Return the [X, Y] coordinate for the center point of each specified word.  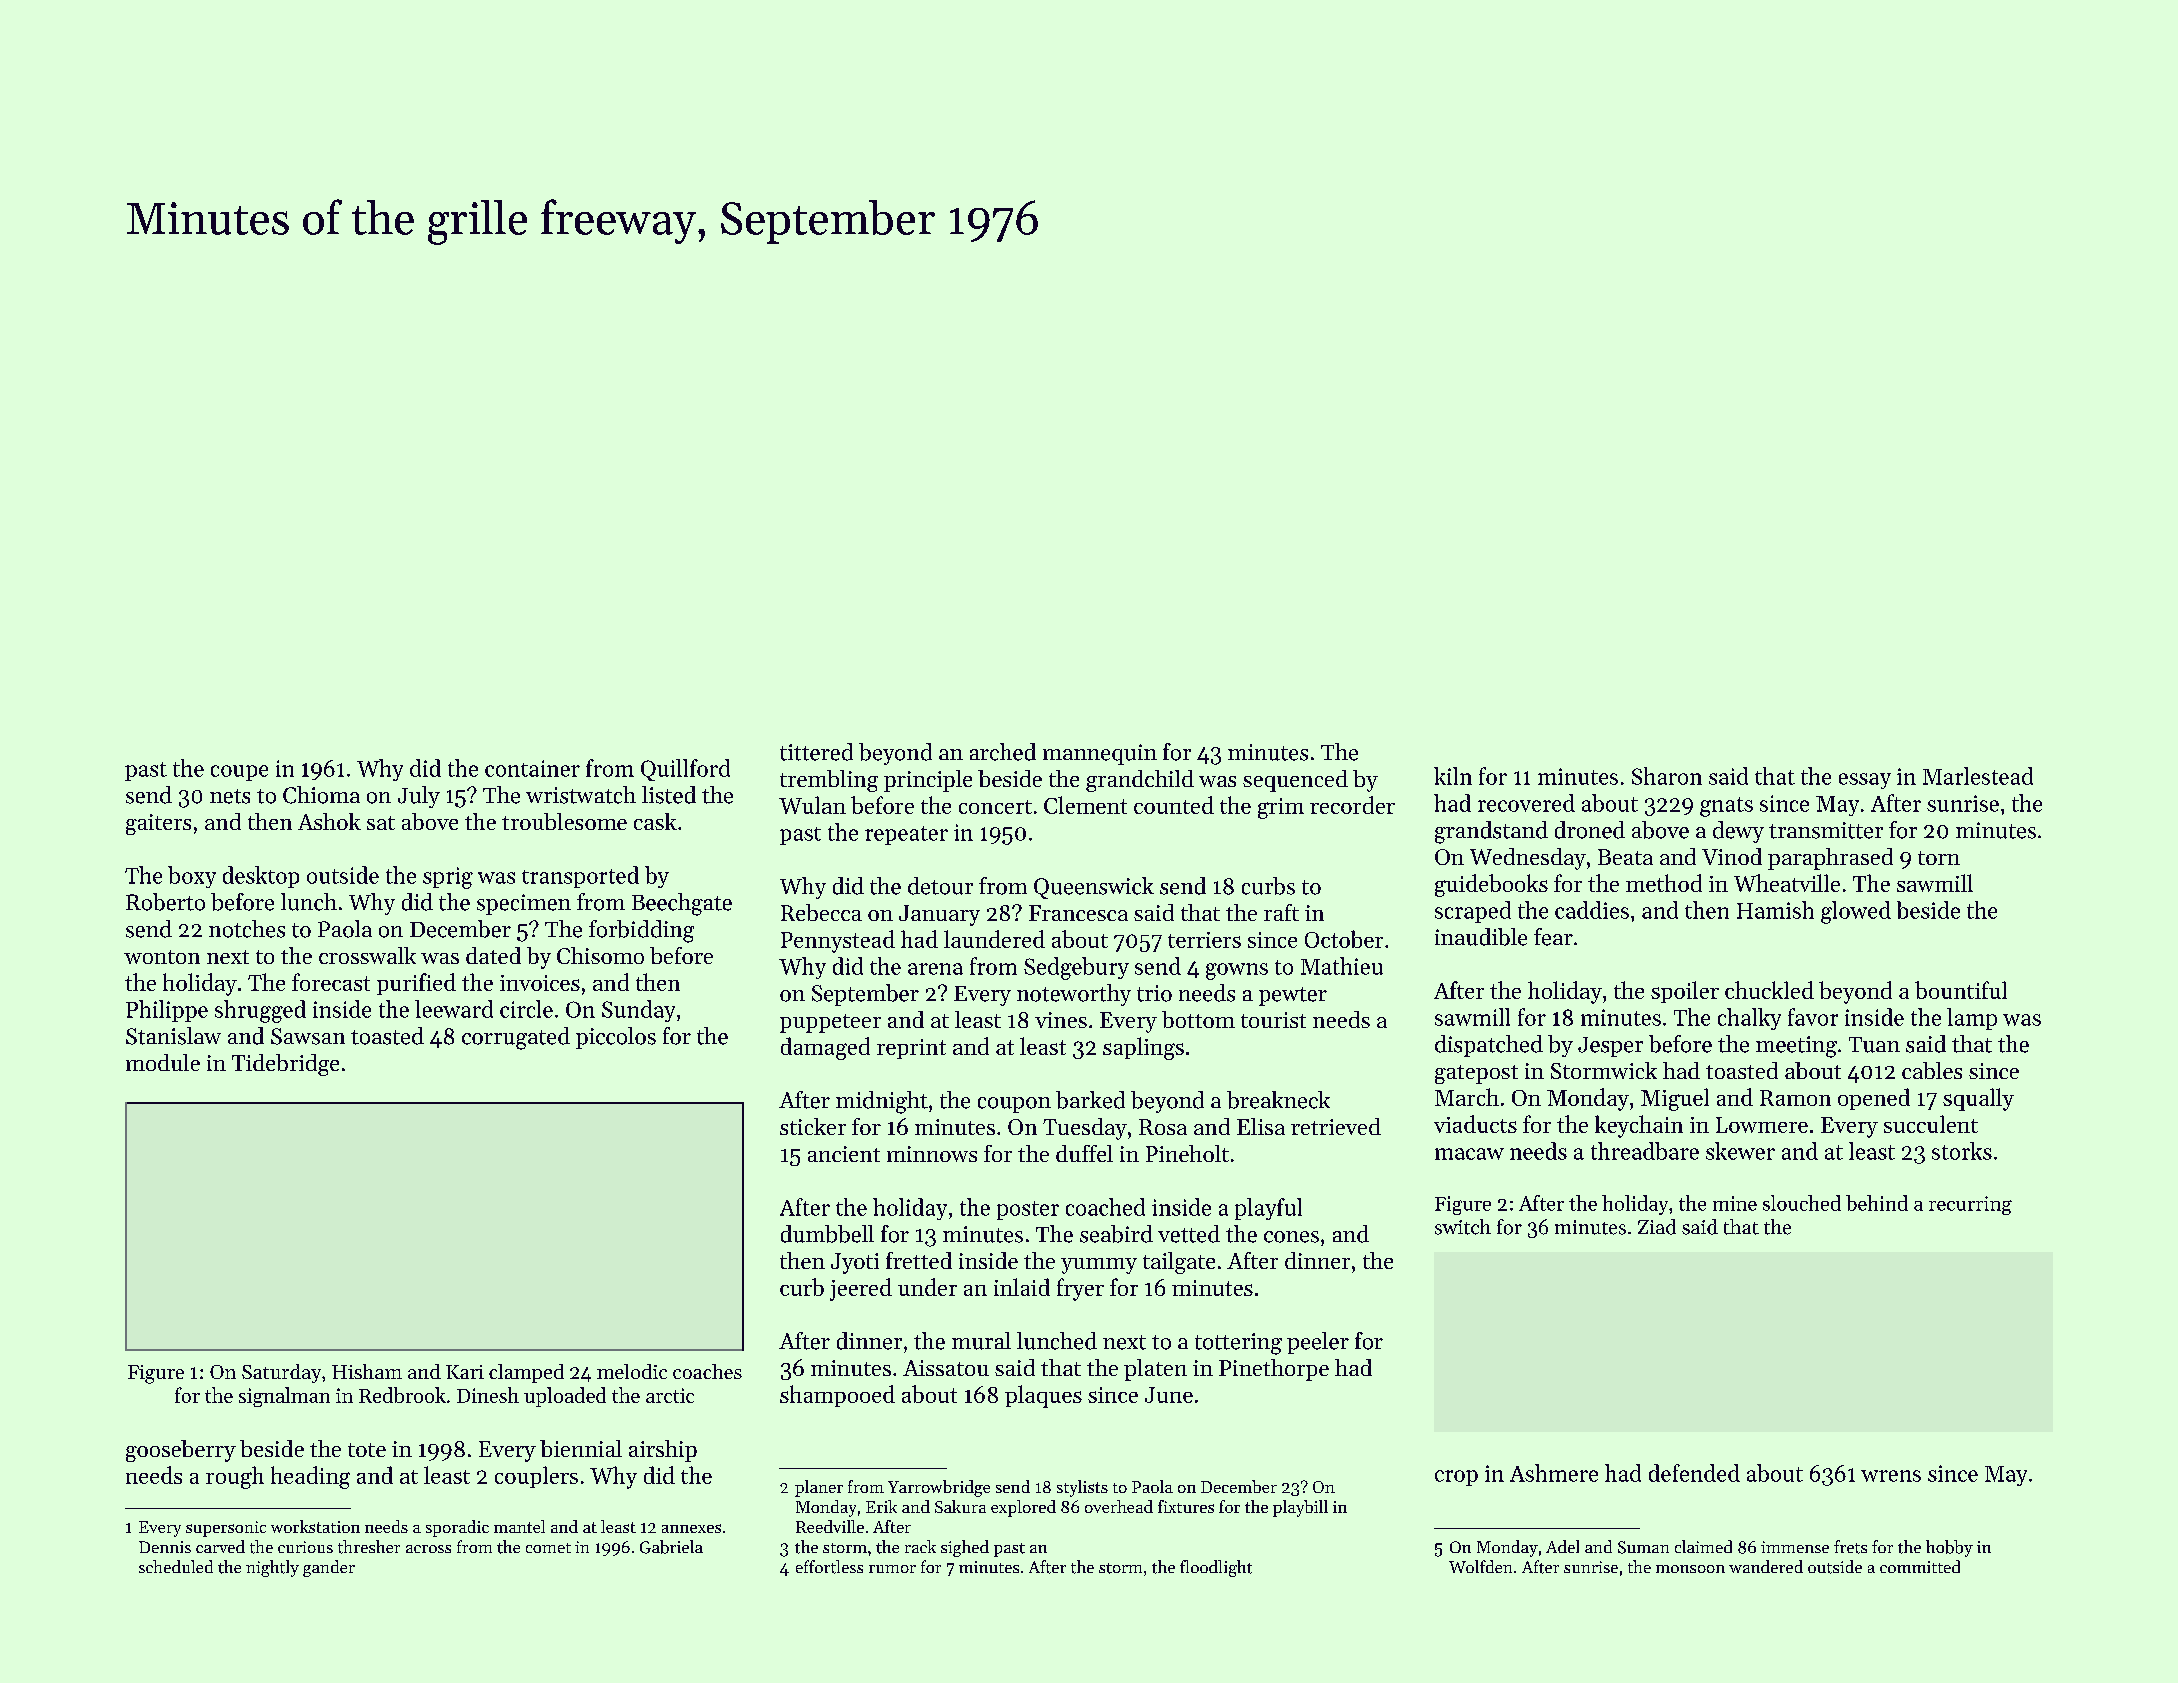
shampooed [837, 1396]
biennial [581, 1448]
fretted [919, 1260]
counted [1174, 805]
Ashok [329, 821]
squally [1978, 1099]
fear [1553, 937]
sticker [813, 1126]
